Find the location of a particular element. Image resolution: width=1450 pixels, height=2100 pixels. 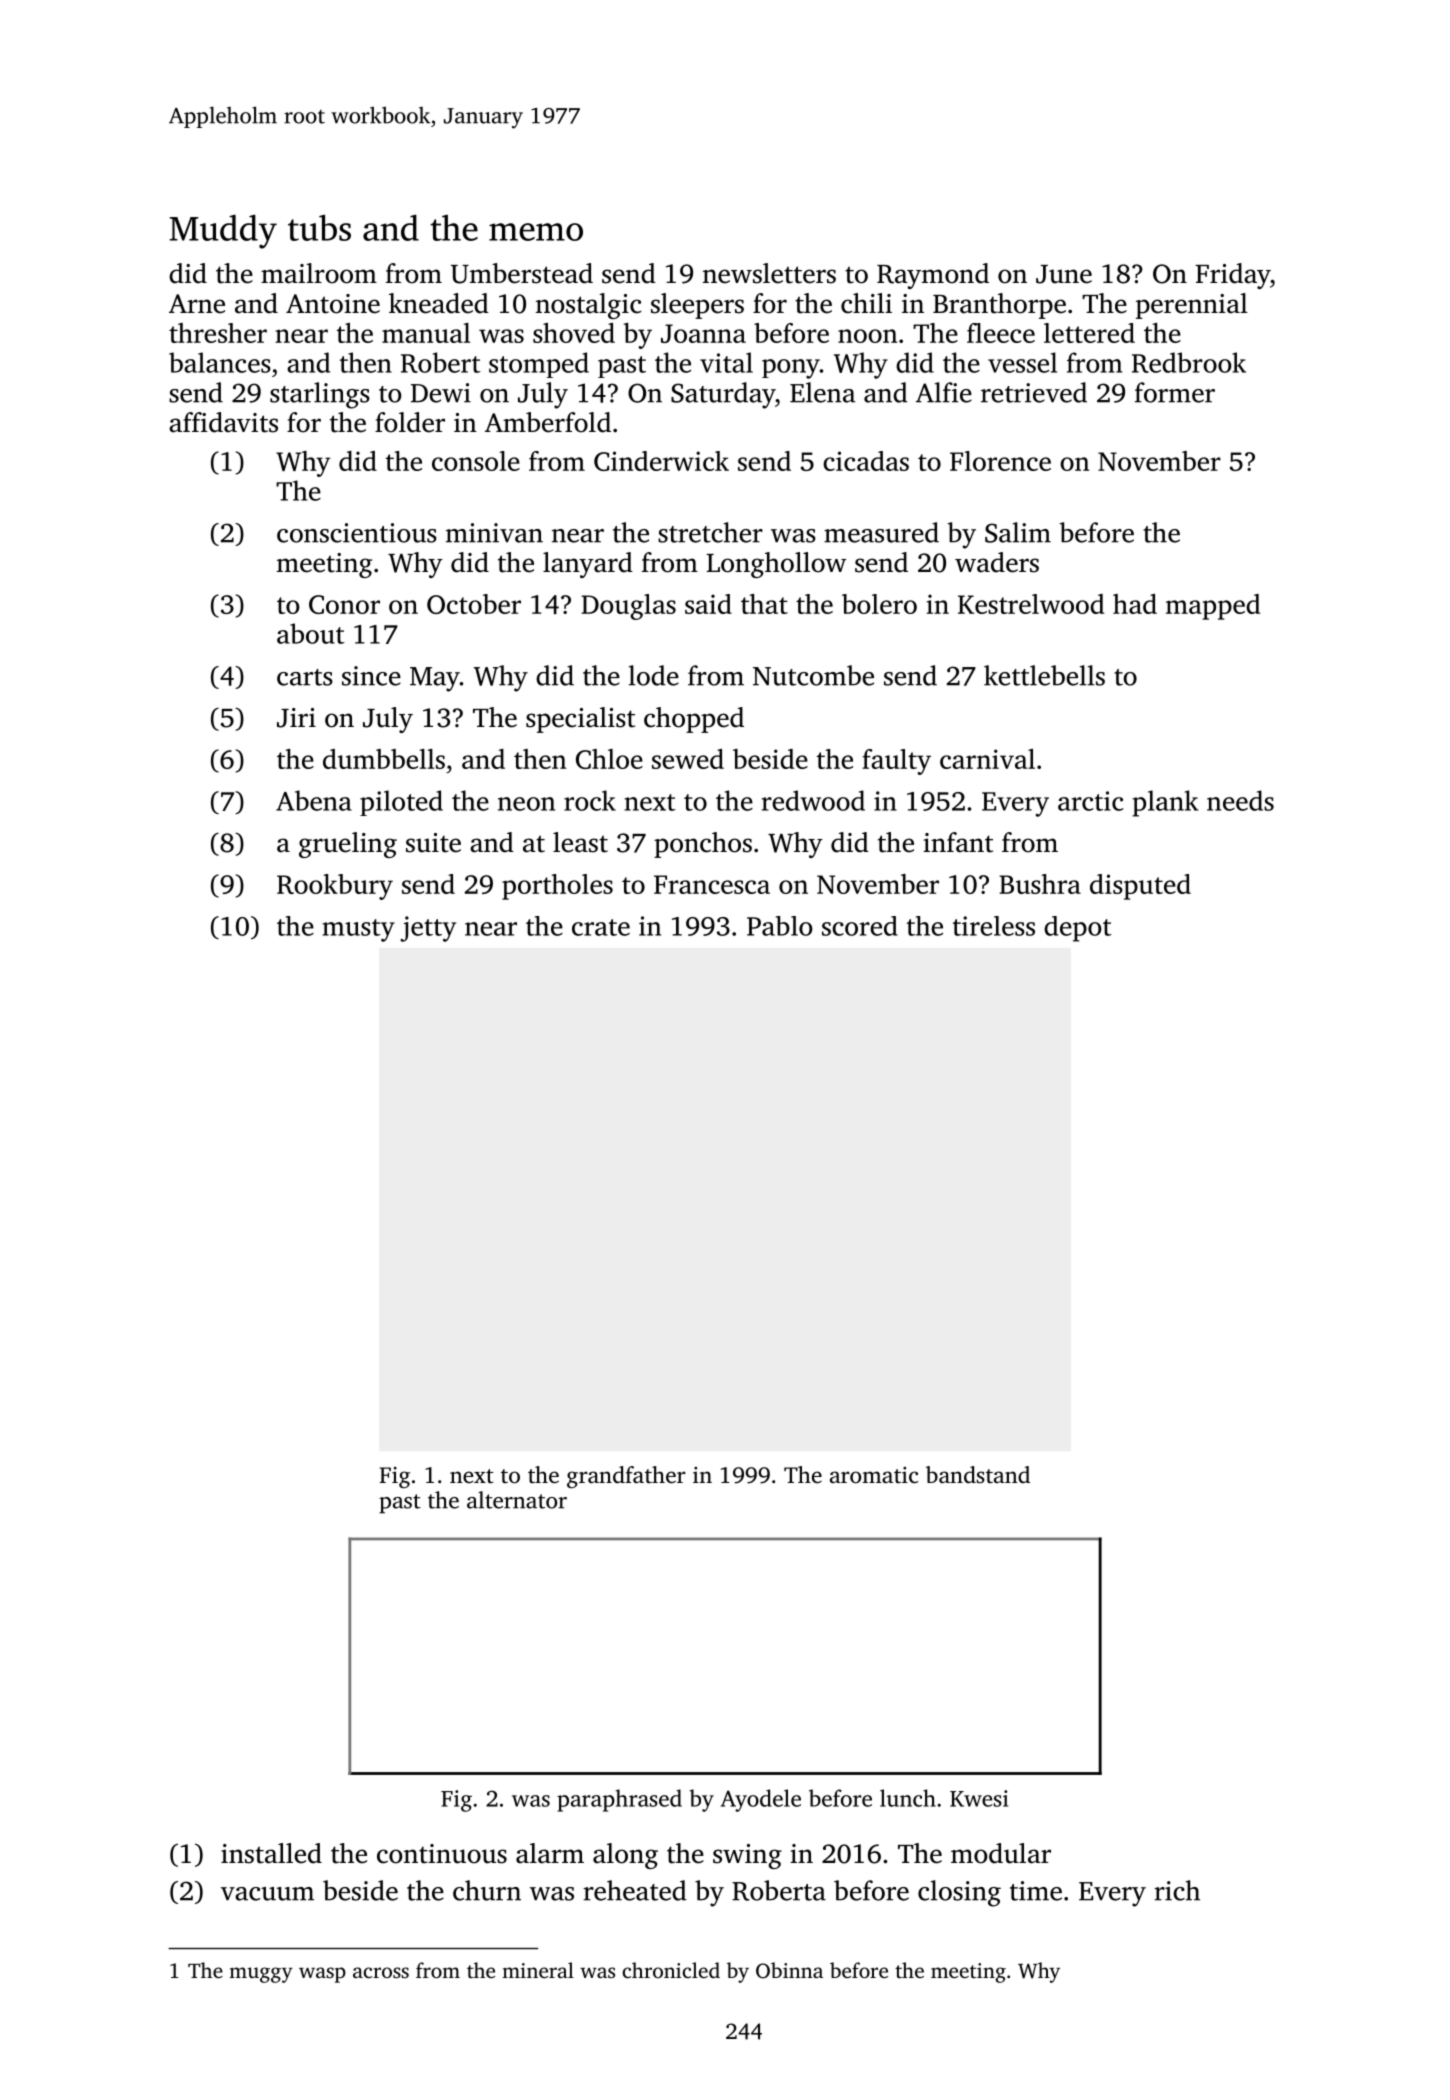

tubs is located at coordinates (319, 227).
